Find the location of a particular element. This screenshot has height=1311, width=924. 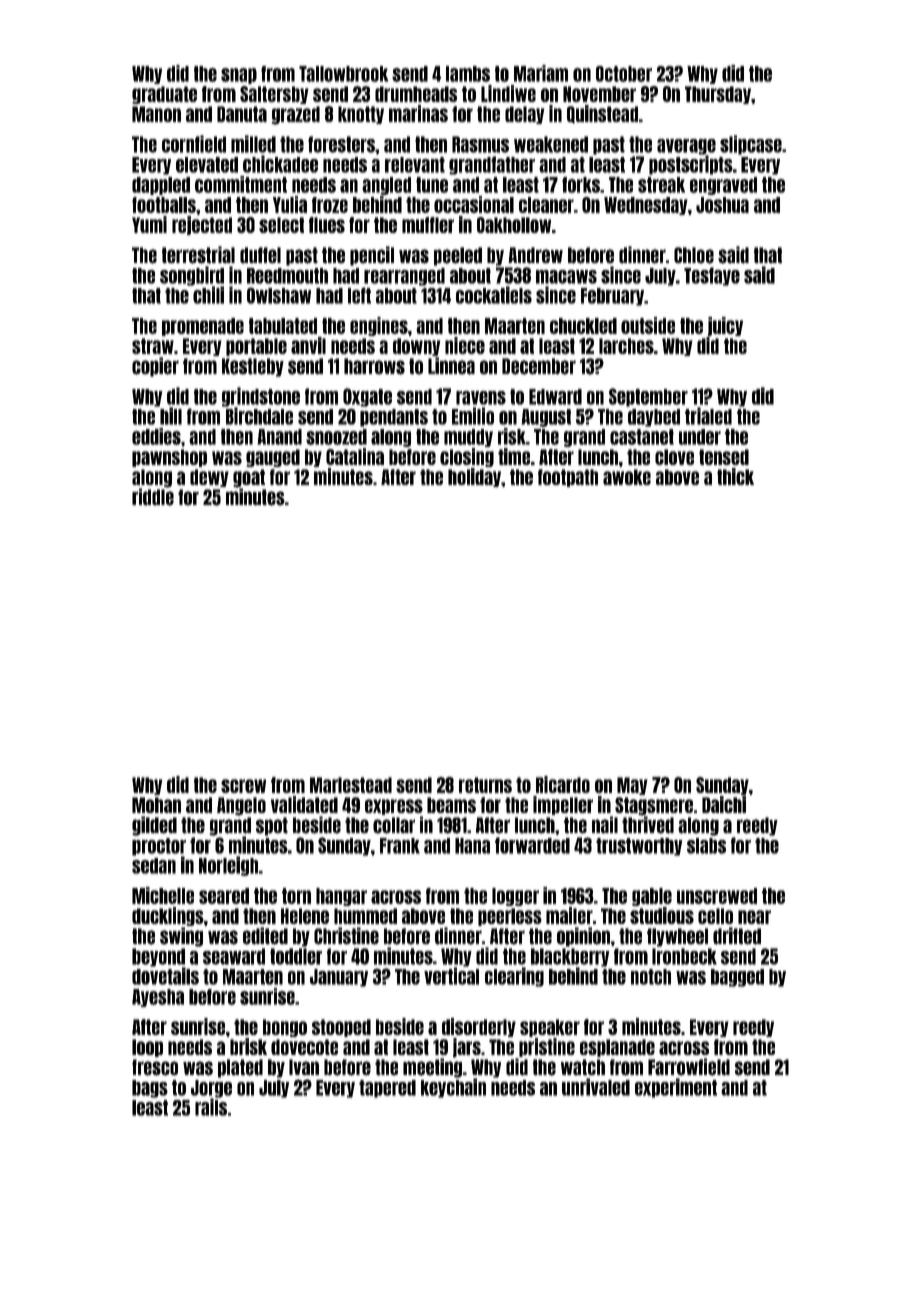

terrestrial is located at coordinates (198, 255).
